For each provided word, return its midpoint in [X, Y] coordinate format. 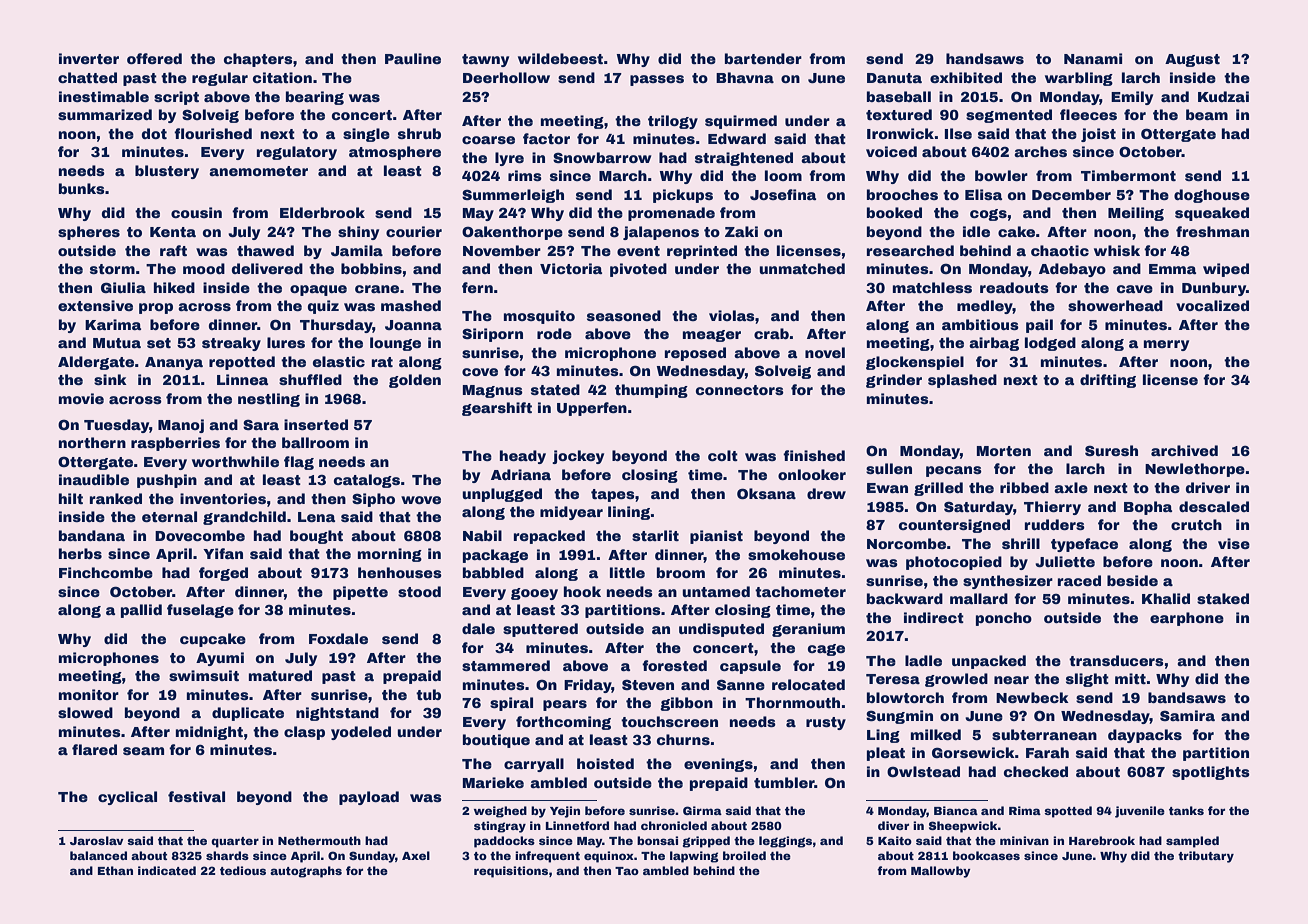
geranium [808, 630]
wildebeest [560, 58]
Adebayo [1072, 270]
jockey [578, 457]
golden [415, 381]
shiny [358, 233]
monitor [89, 694]
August [1192, 60]
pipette [360, 593]
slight [1087, 680]
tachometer [800, 591]
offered [154, 58]
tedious [243, 870]
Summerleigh [513, 196]
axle [1071, 487]
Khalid [1166, 598]
